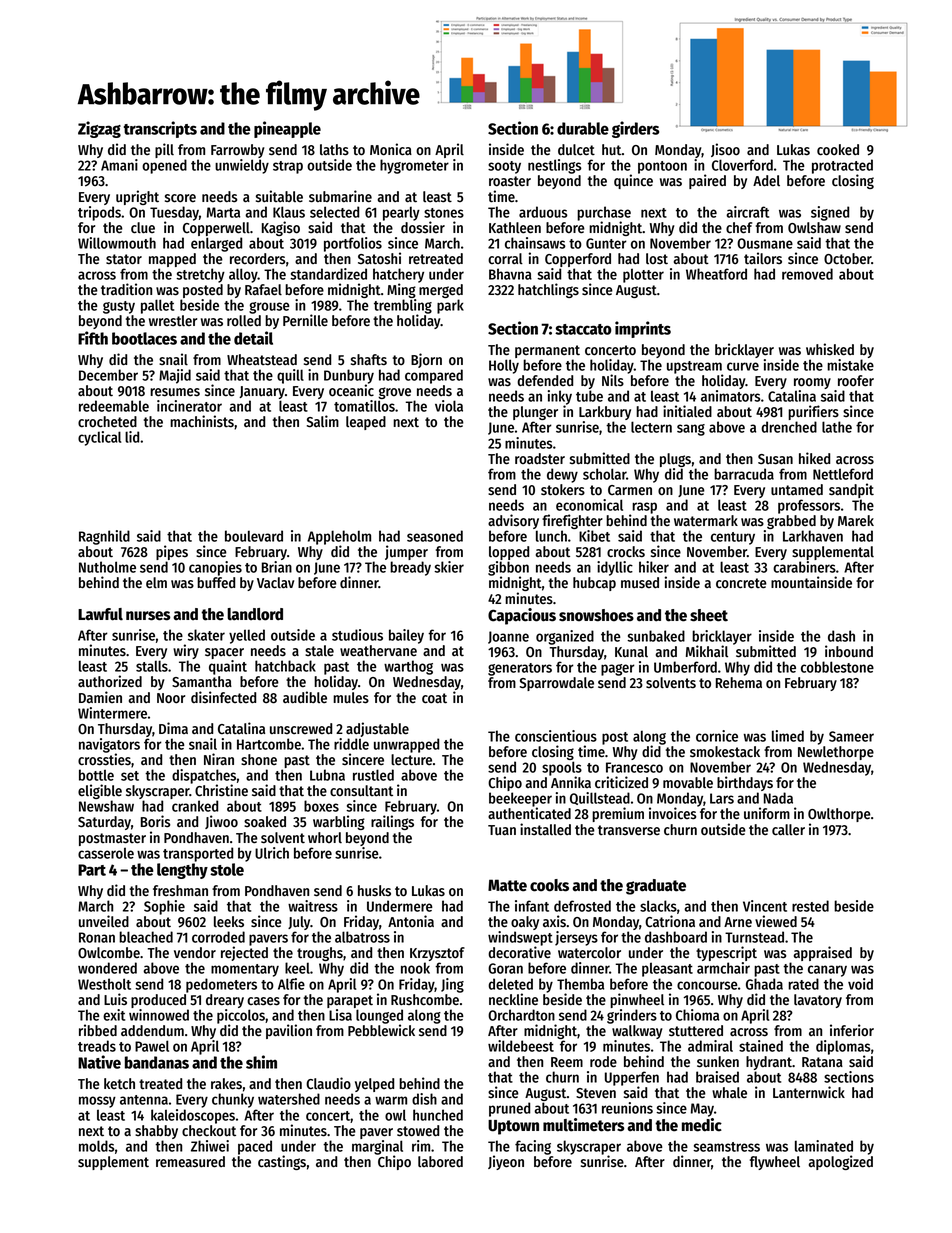 The width and height of the image is (952, 1233). Describe the element at coordinates (635, 129) in the image. I see `girders` at that location.
